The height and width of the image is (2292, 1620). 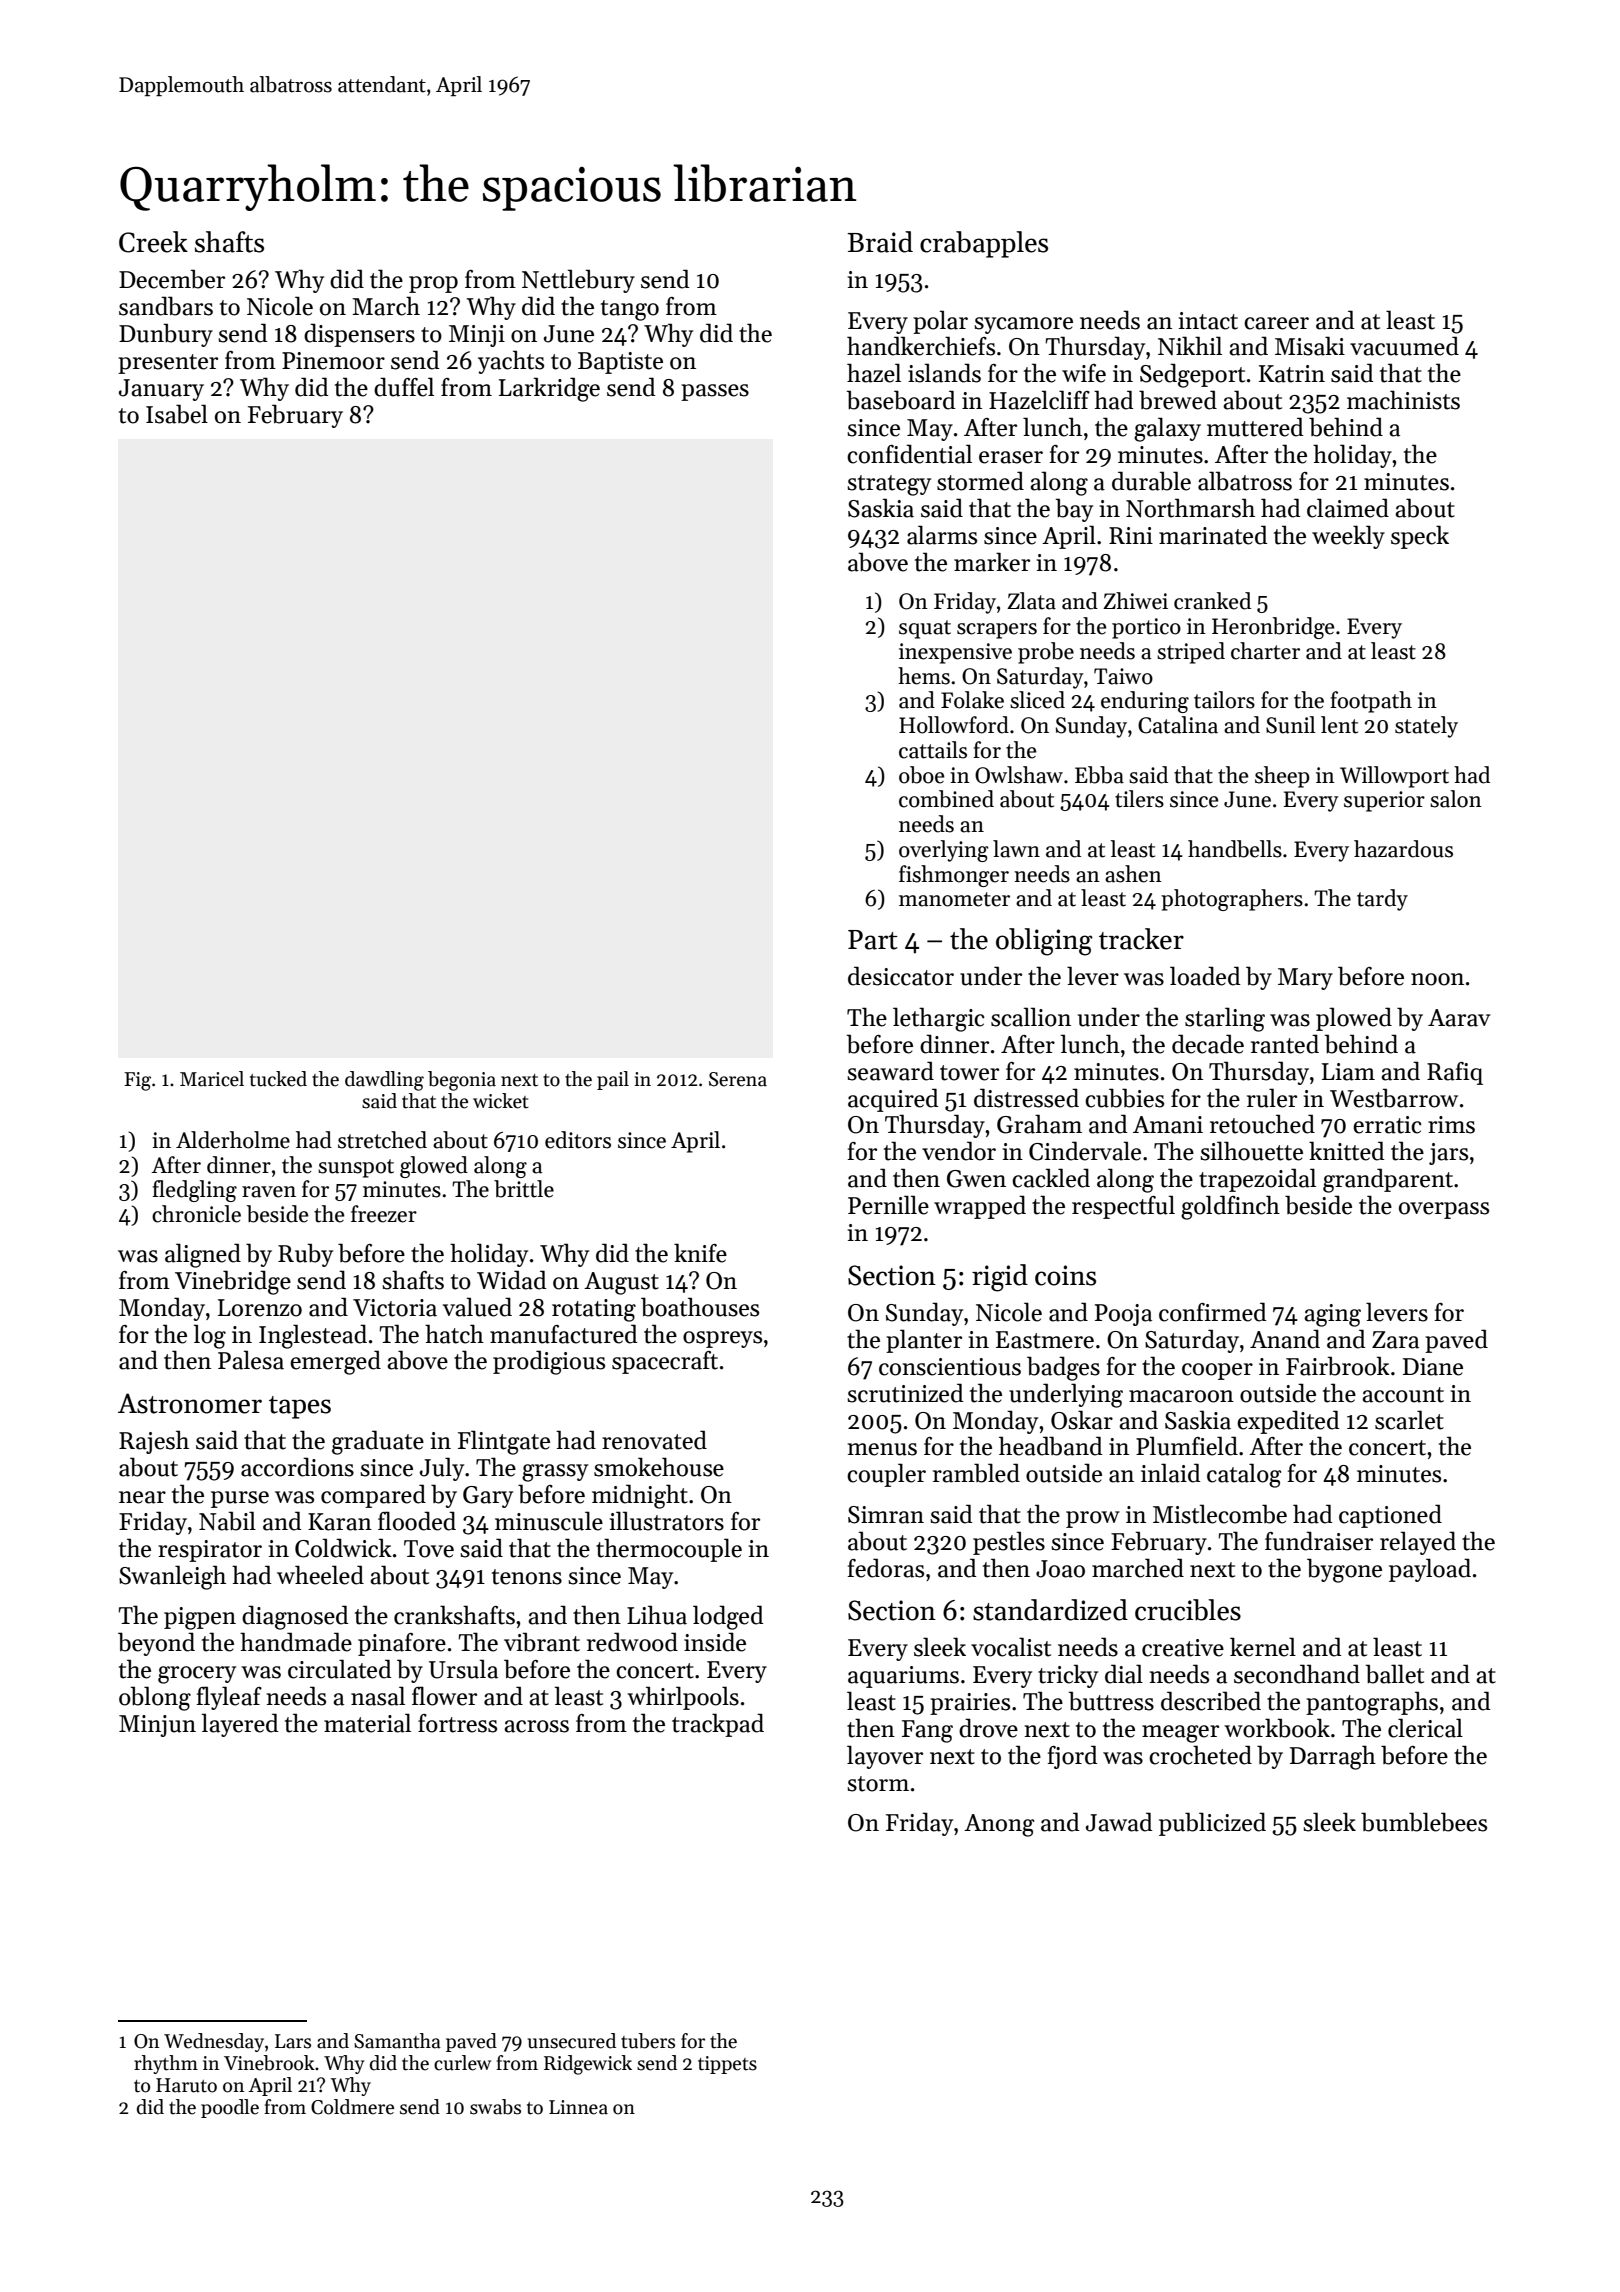 What do you see at coordinates (632, 1642) in the image?
I see `redwood` at bounding box center [632, 1642].
